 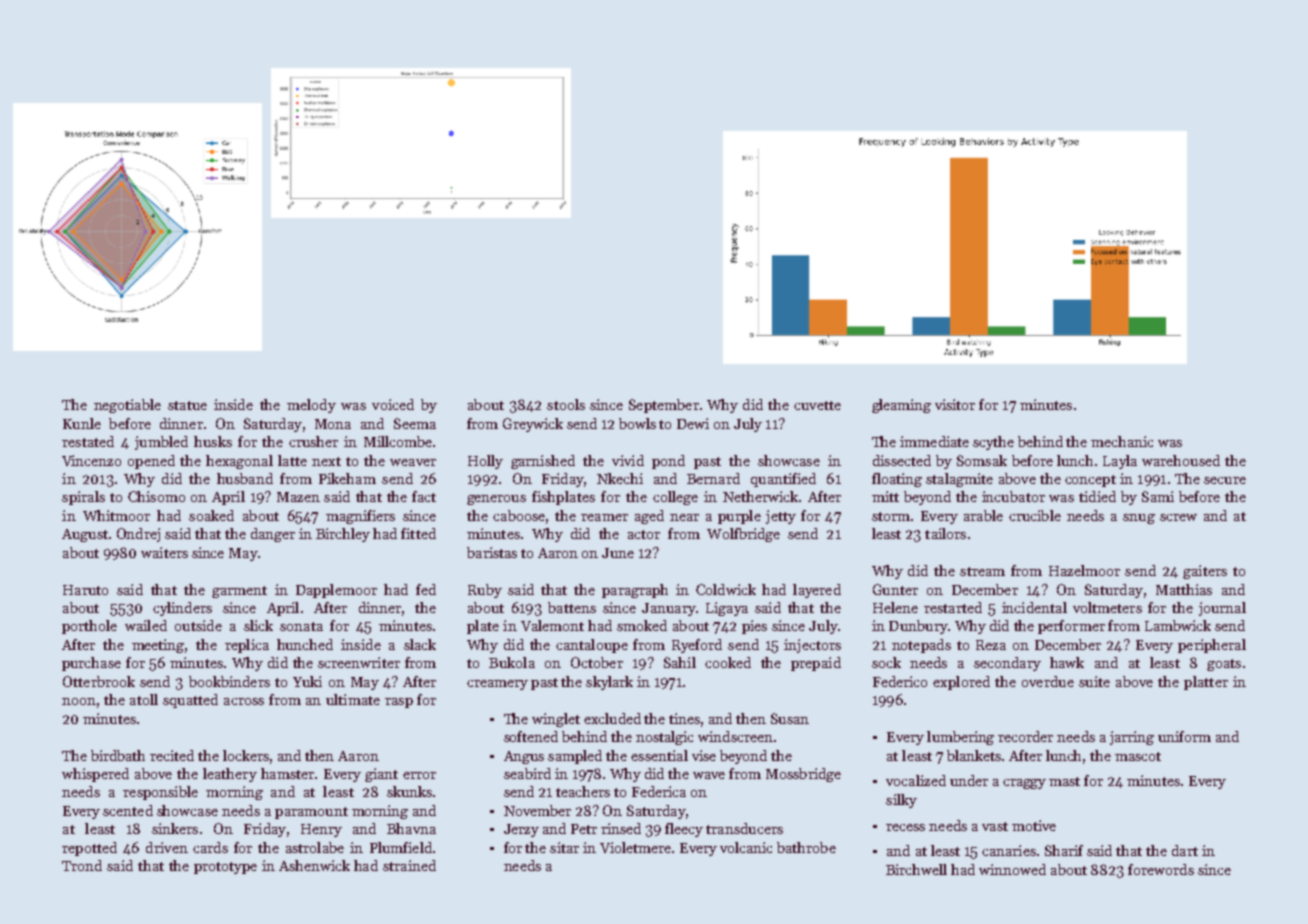 I want to click on Haruto, so click(x=85, y=590).
